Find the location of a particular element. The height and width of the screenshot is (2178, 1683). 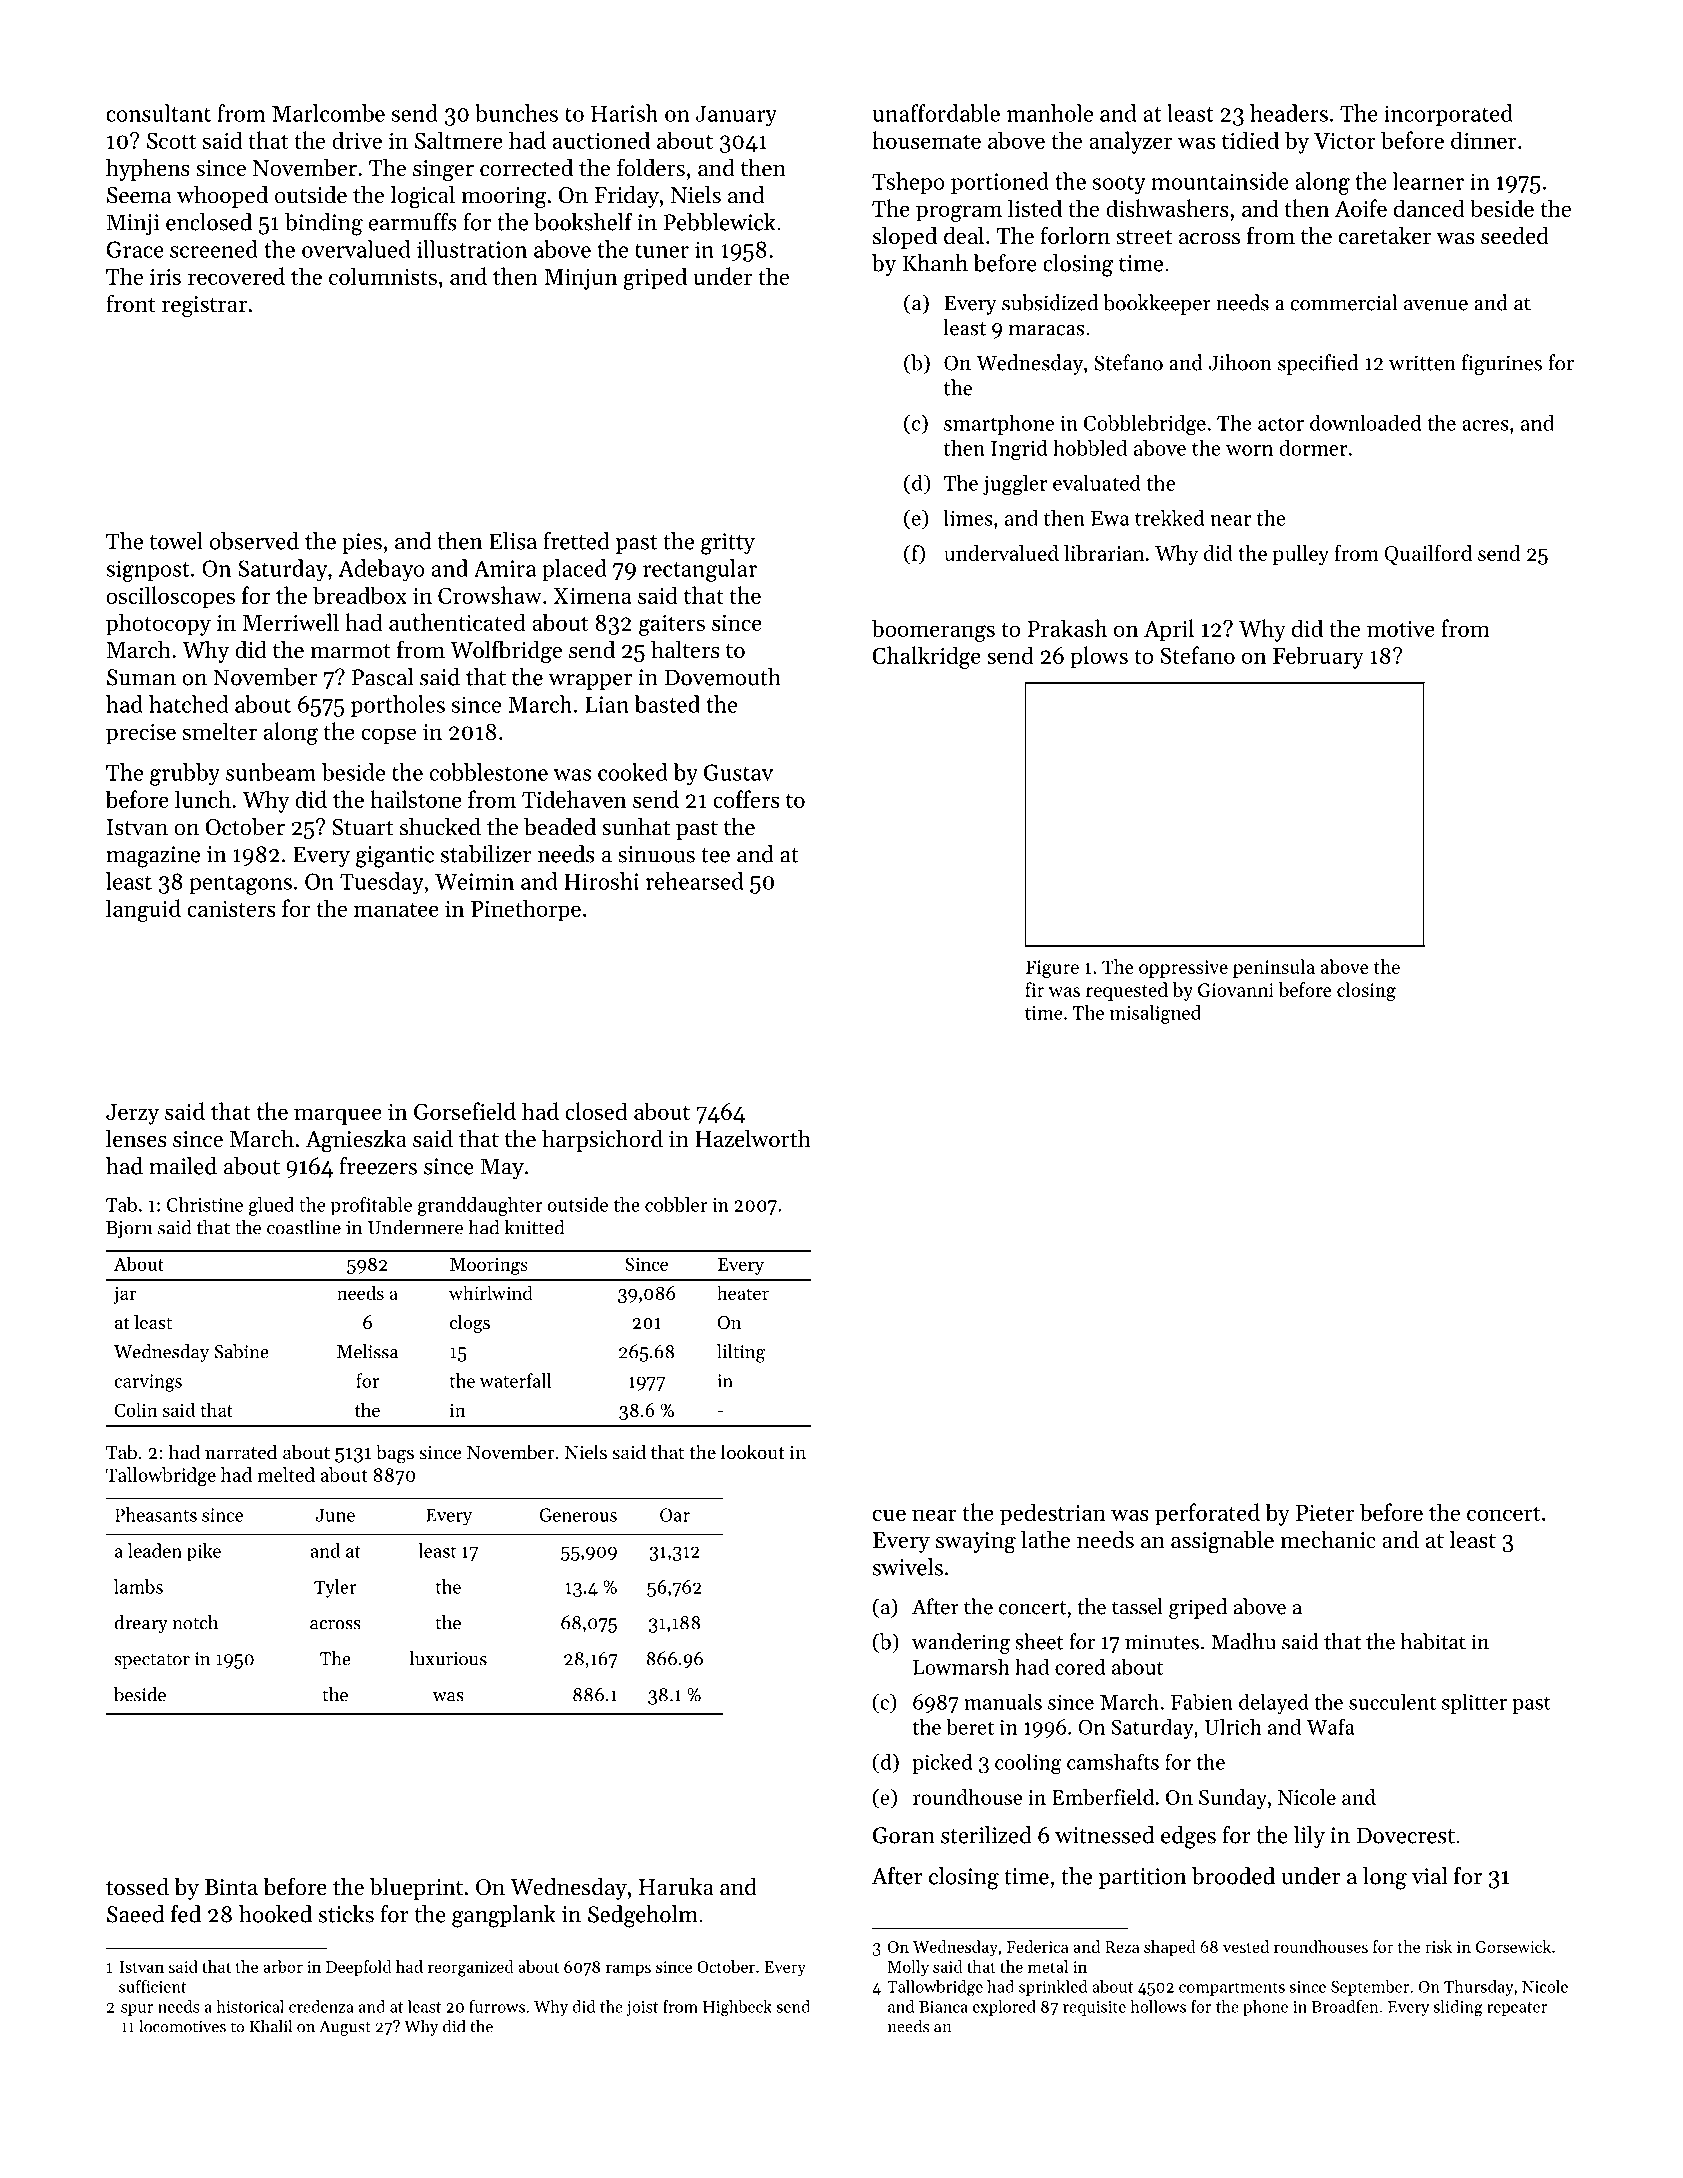

Friday is located at coordinates (627, 197).
